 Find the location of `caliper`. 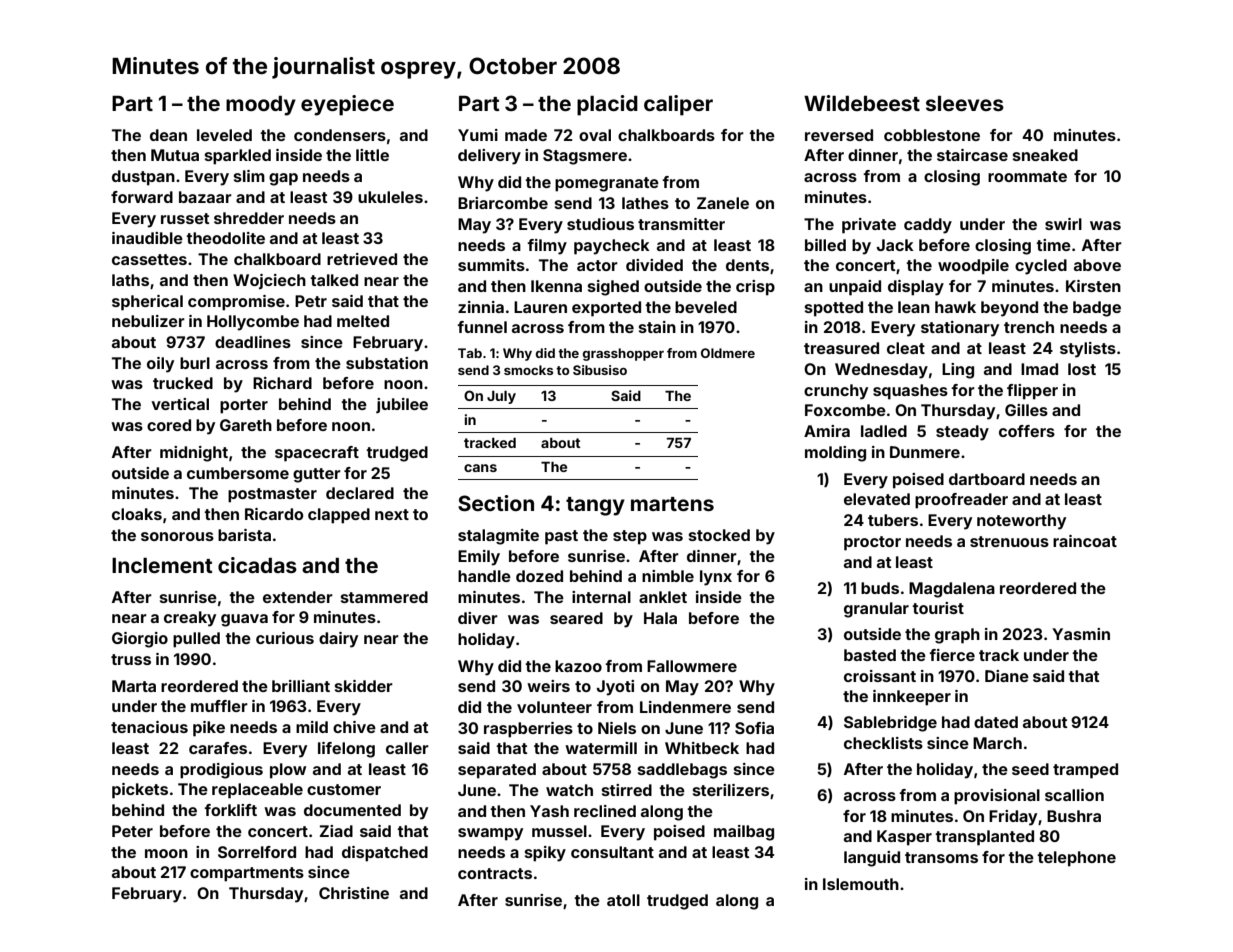

caliper is located at coordinates (678, 105).
